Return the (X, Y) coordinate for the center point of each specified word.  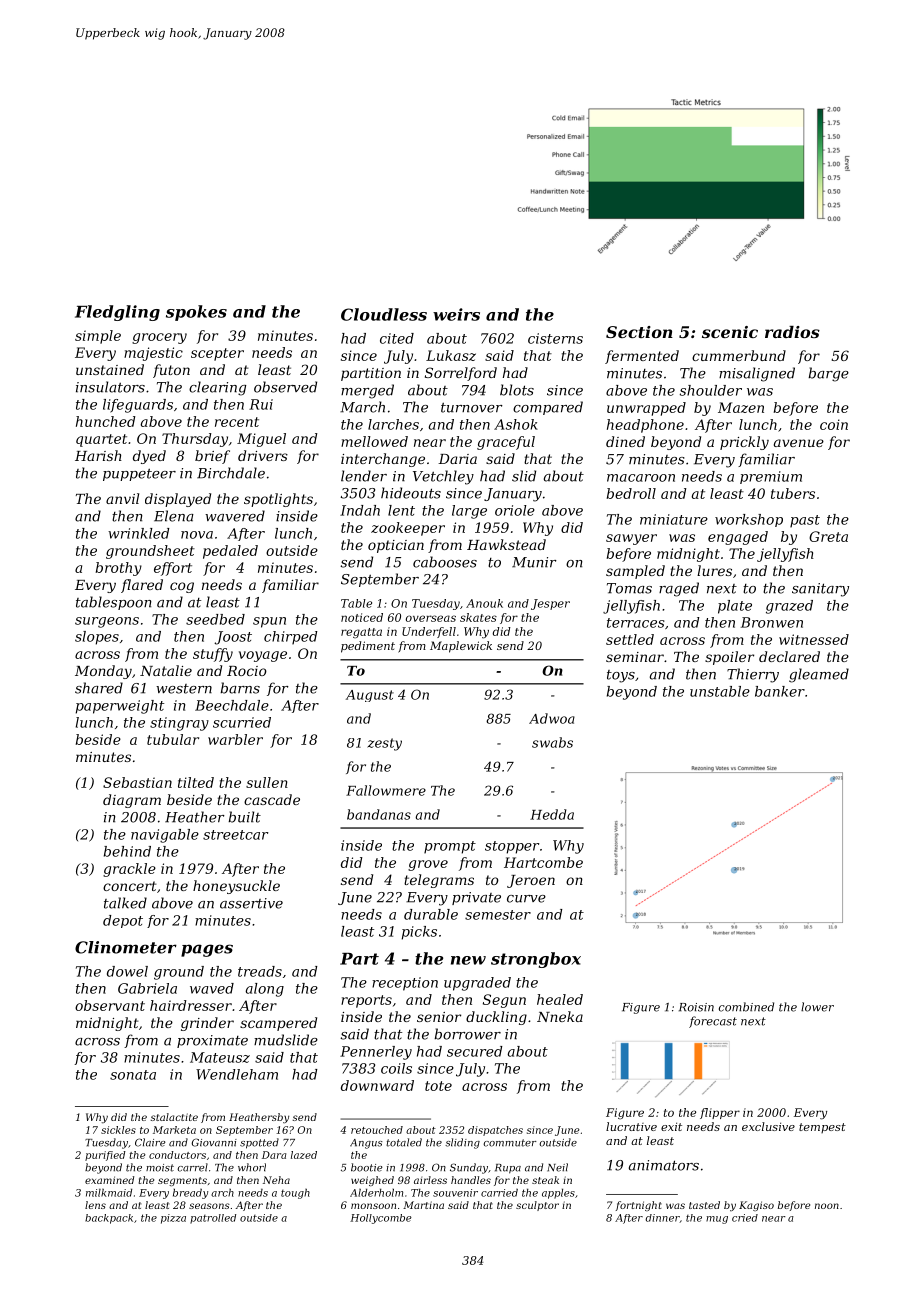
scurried (242, 722)
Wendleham (237, 1074)
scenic (730, 332)
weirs (456, 314)
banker (780, 691)
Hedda (552, 814)
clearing (217, 388)
